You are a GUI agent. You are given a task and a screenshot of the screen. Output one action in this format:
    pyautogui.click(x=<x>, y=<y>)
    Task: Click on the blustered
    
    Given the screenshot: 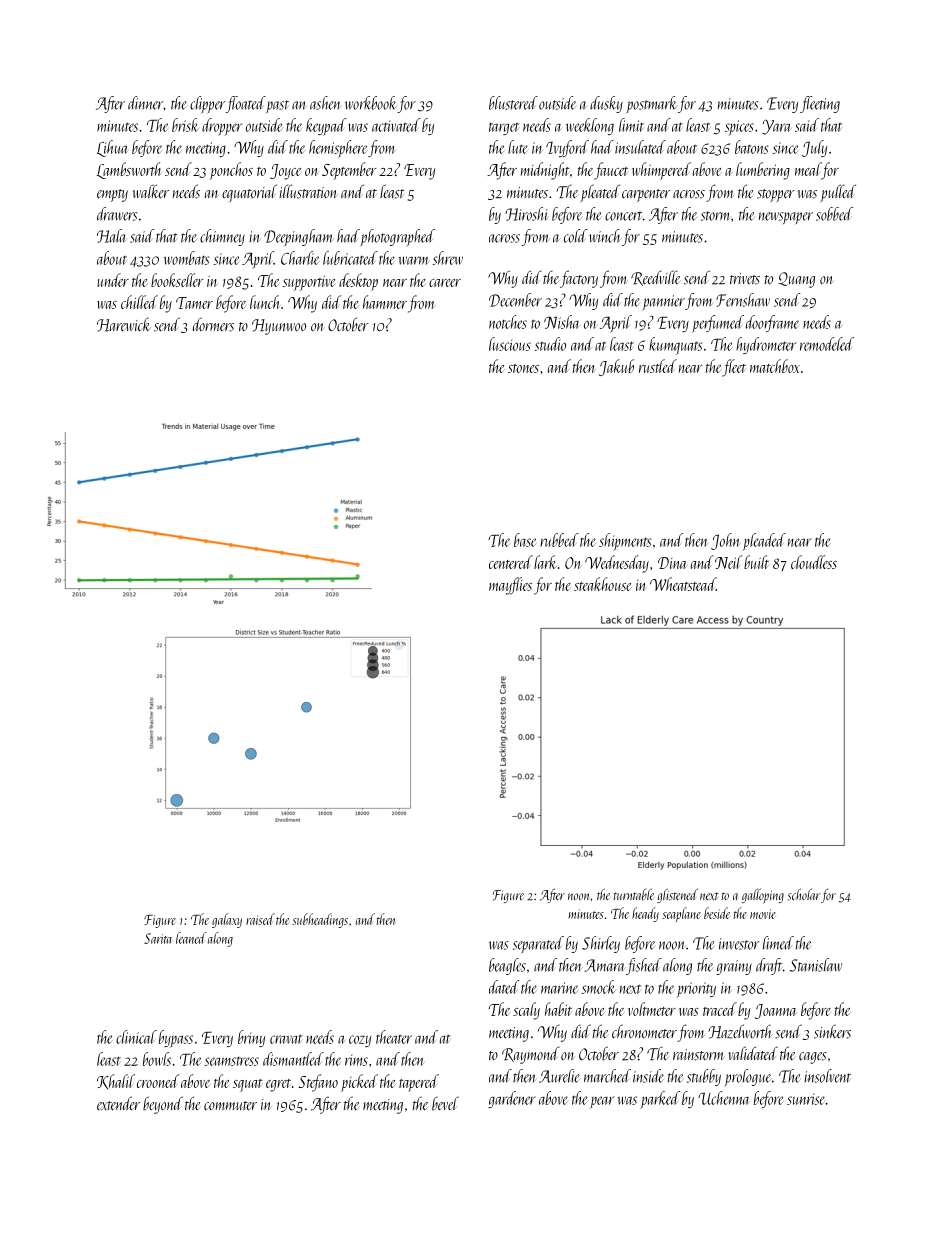 What is the action you would take?
    pyautogui.click(x=513, y=103)
